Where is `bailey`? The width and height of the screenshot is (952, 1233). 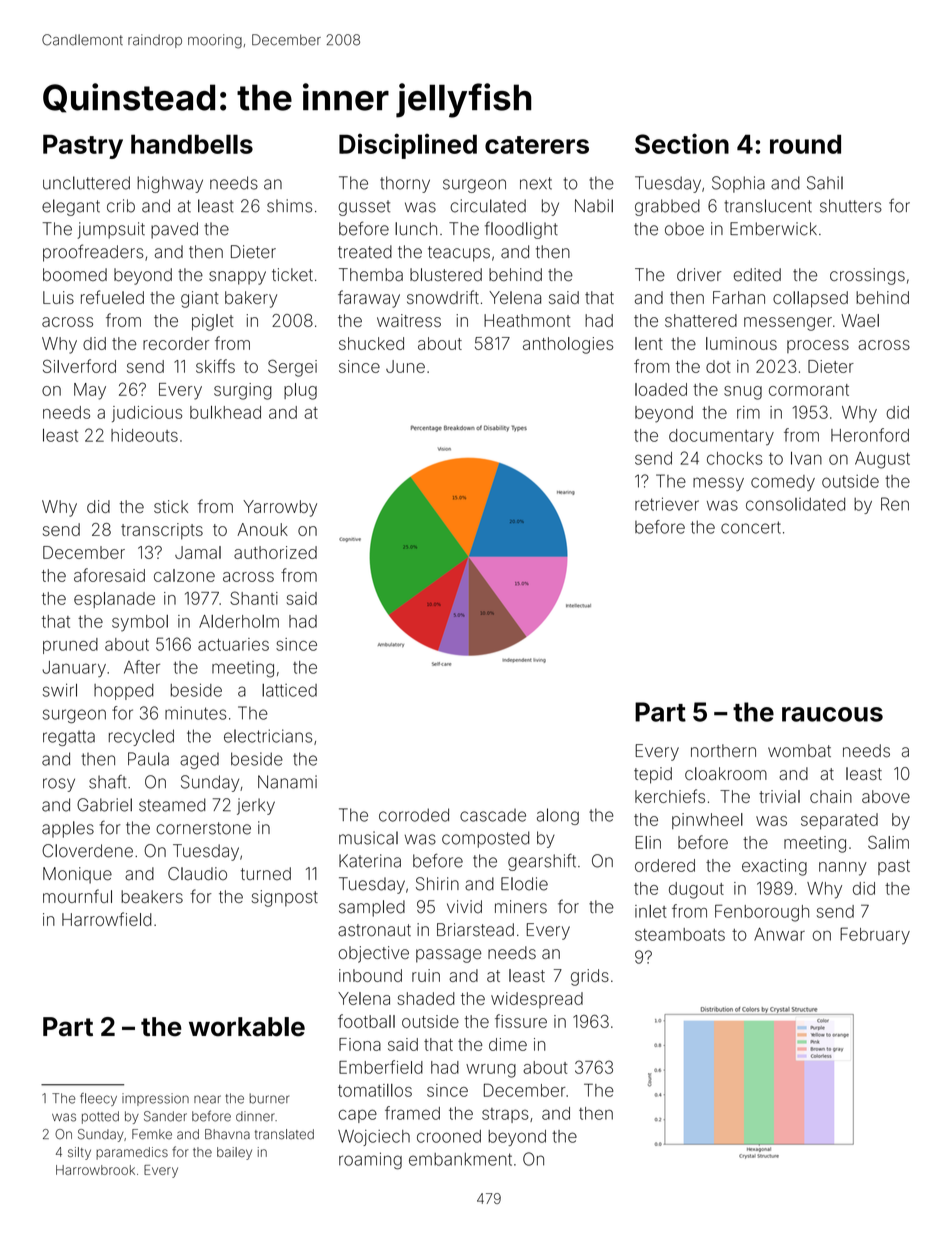
bailey is located at coordinates (234, 1153).
